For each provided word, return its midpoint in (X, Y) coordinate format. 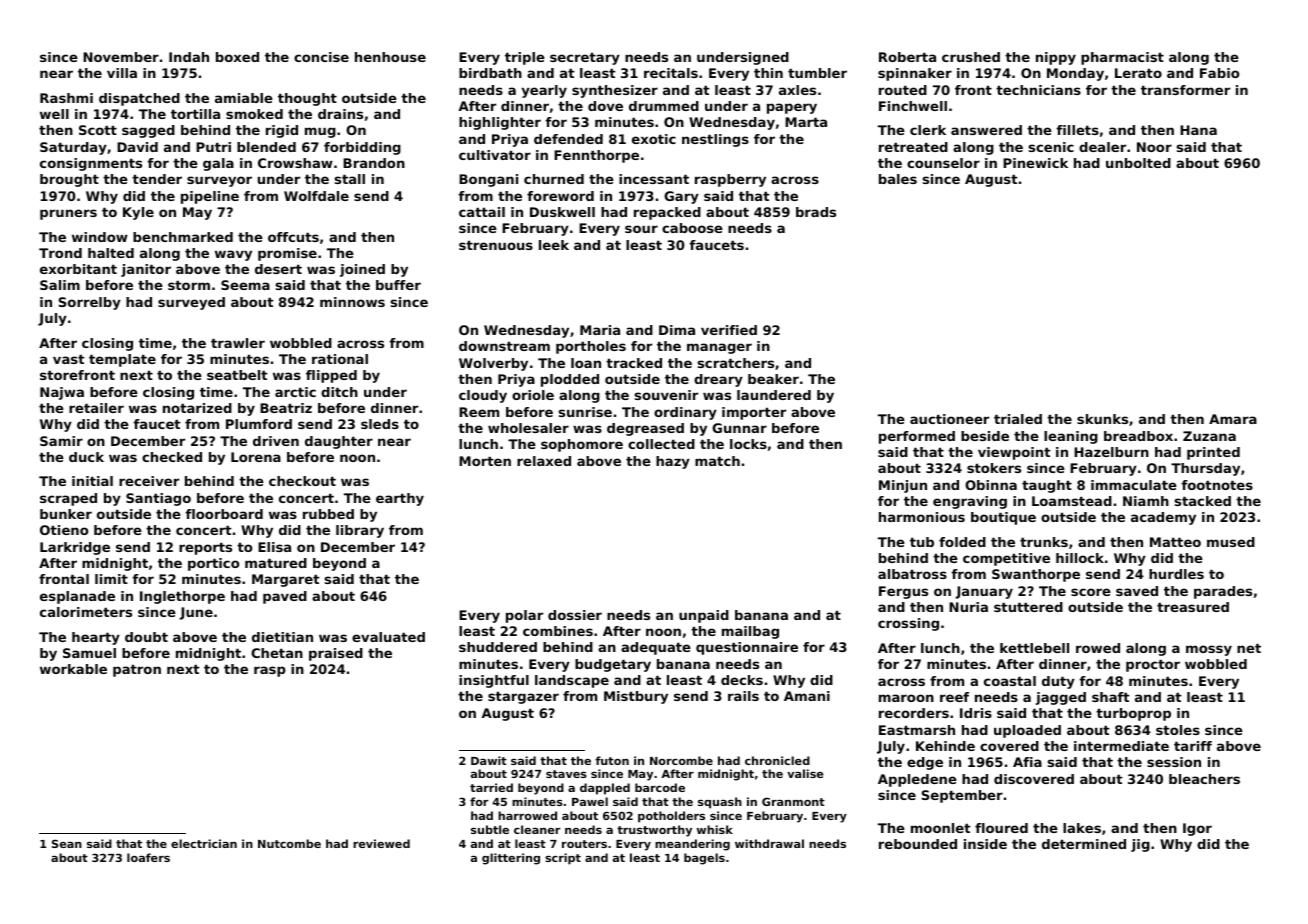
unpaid (704, 616)
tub (922, 542)
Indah (189, 57)
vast (69, 359)
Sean (67, 843)
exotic (654, 139)
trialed (1018, 419)
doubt (146, 637)
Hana (1198, 130)
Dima (677, 330)
